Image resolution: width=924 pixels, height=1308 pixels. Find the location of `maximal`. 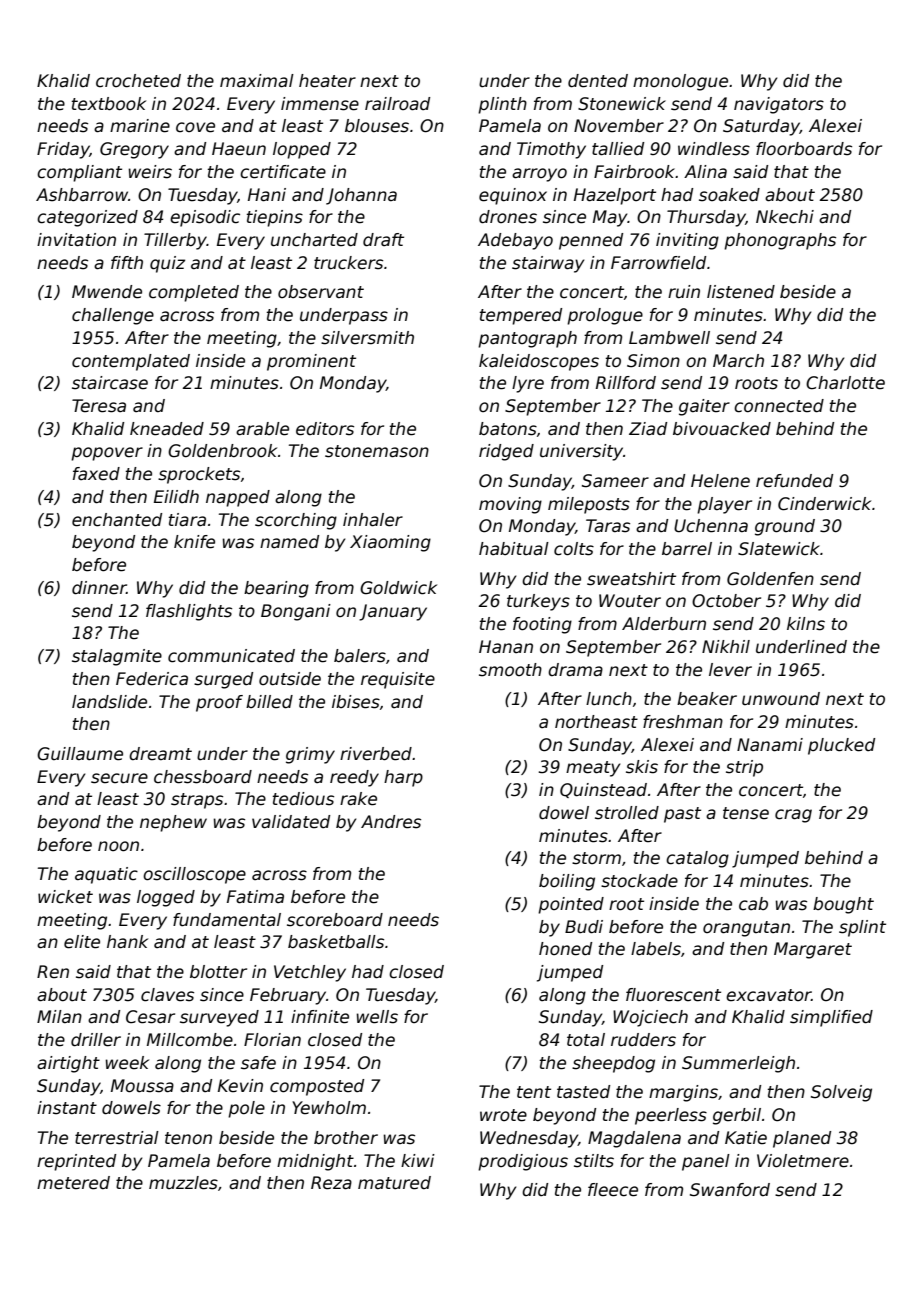

maximal is located at coordinates (257, 81).
